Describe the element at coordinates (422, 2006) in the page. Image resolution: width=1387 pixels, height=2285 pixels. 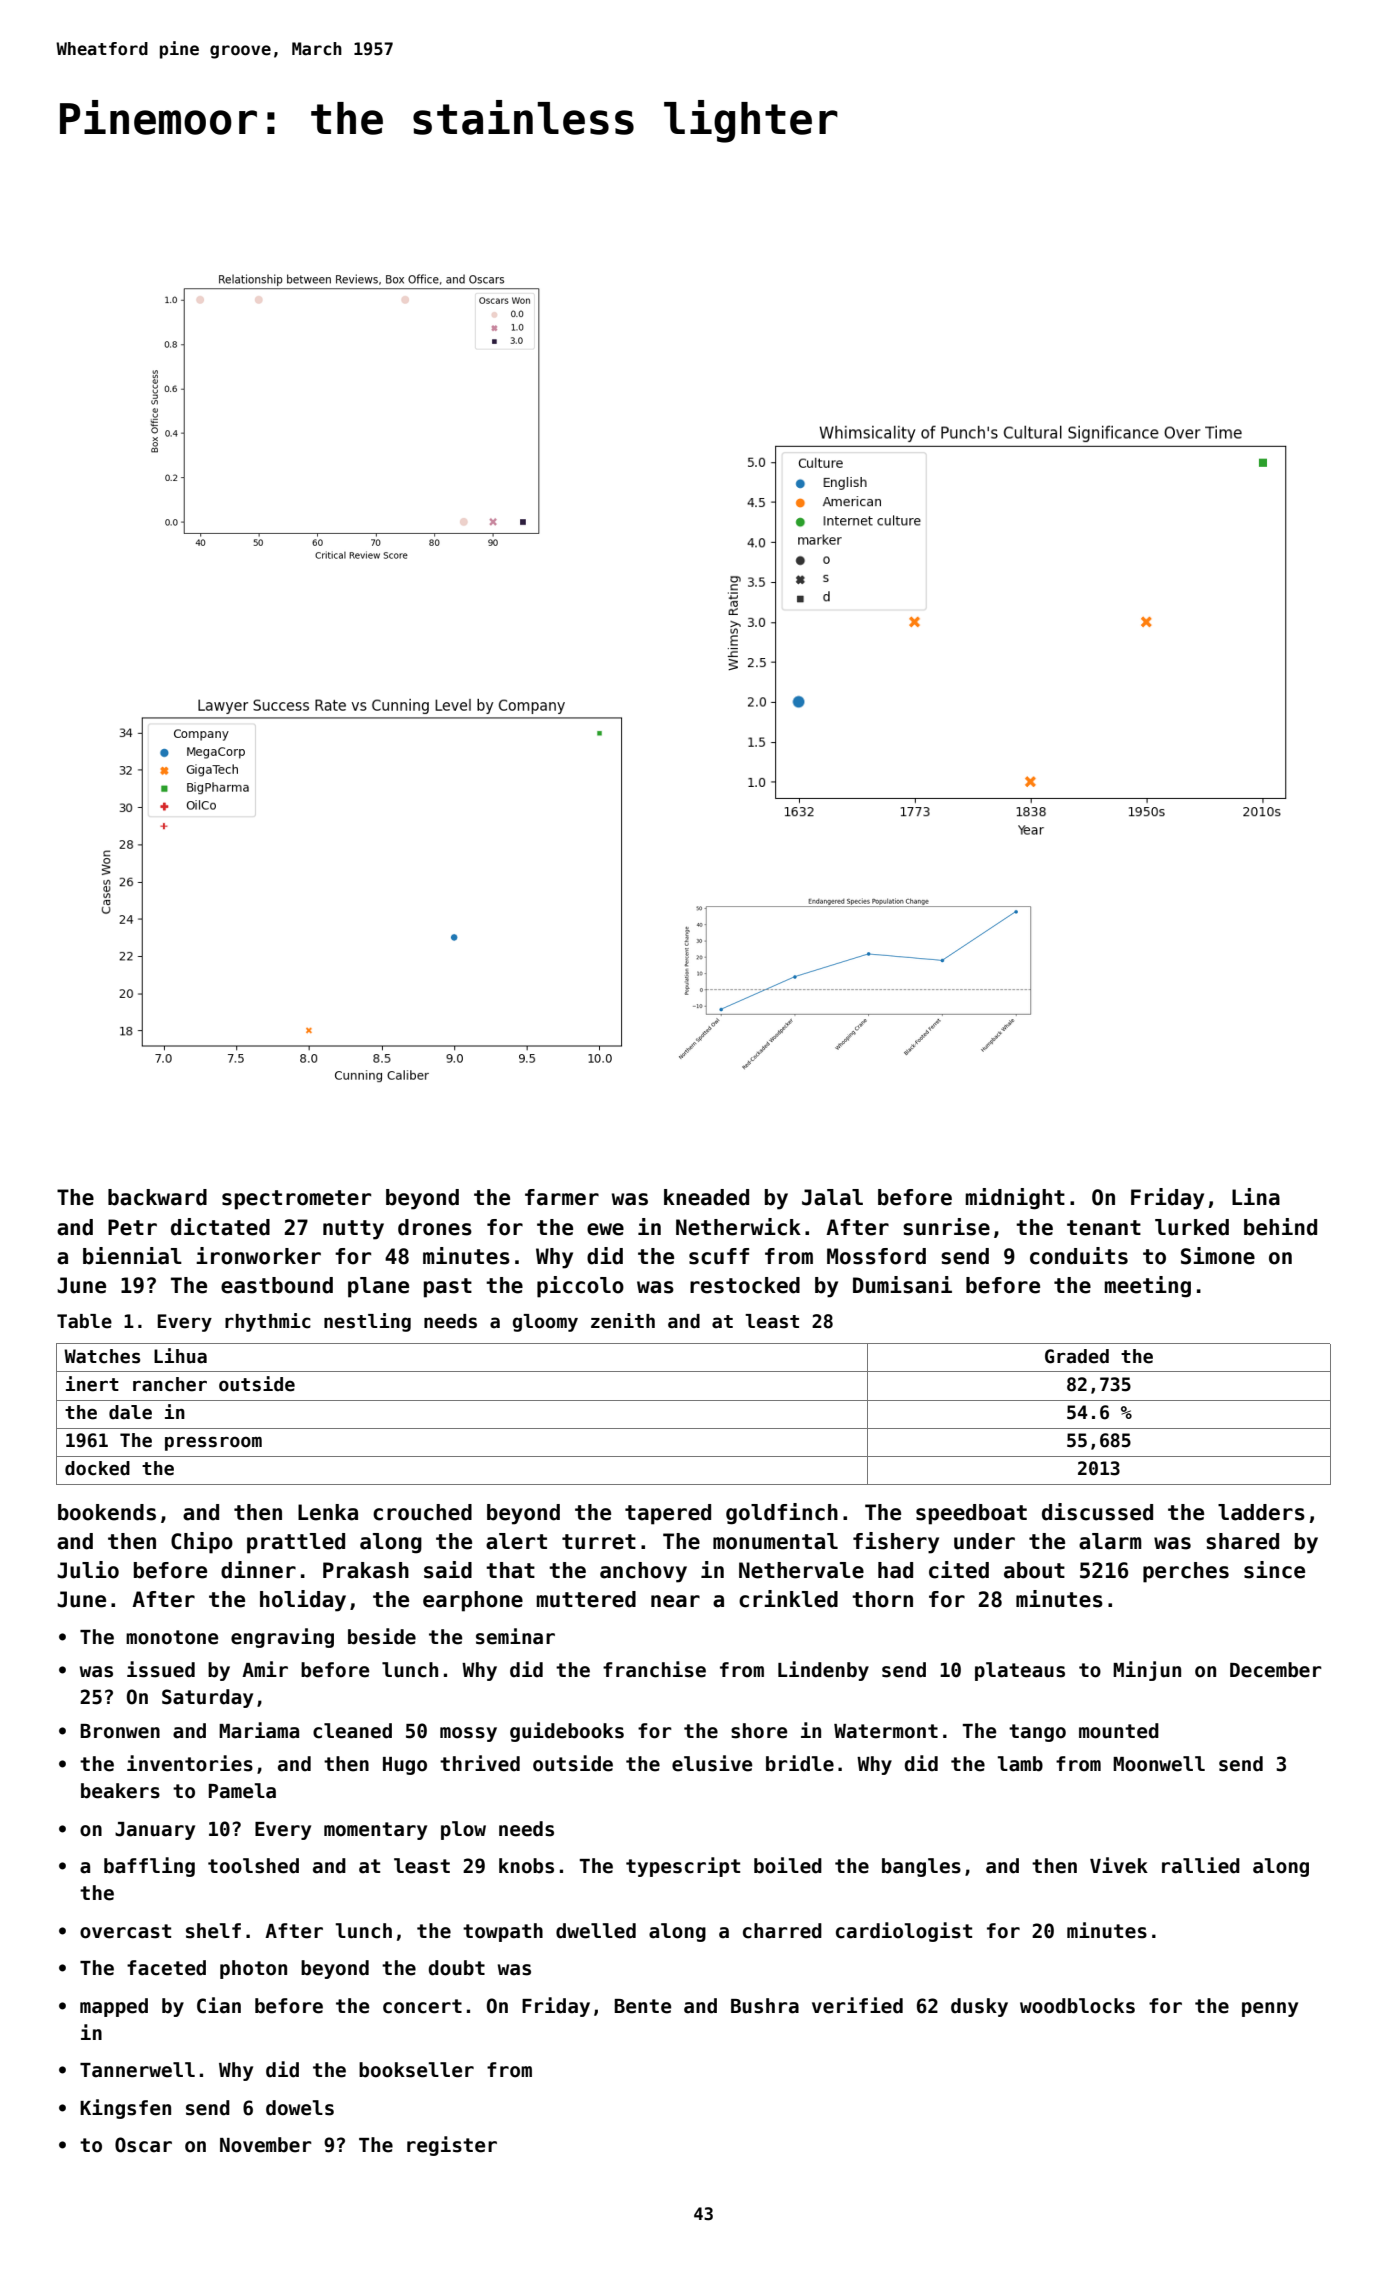
I see `concert` at that location.
